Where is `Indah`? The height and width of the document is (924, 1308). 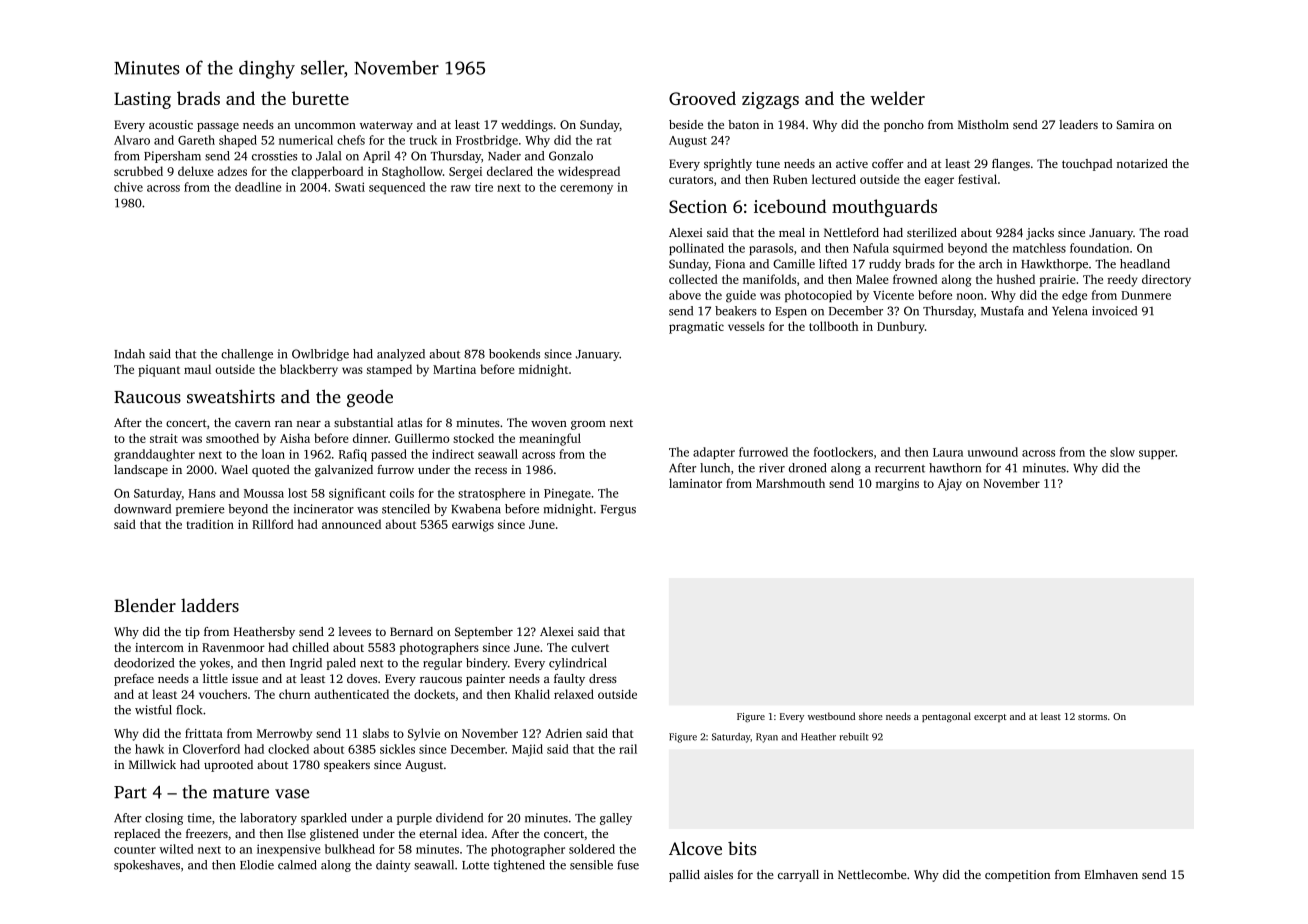
Indah is located at coordinates (129, 354).
